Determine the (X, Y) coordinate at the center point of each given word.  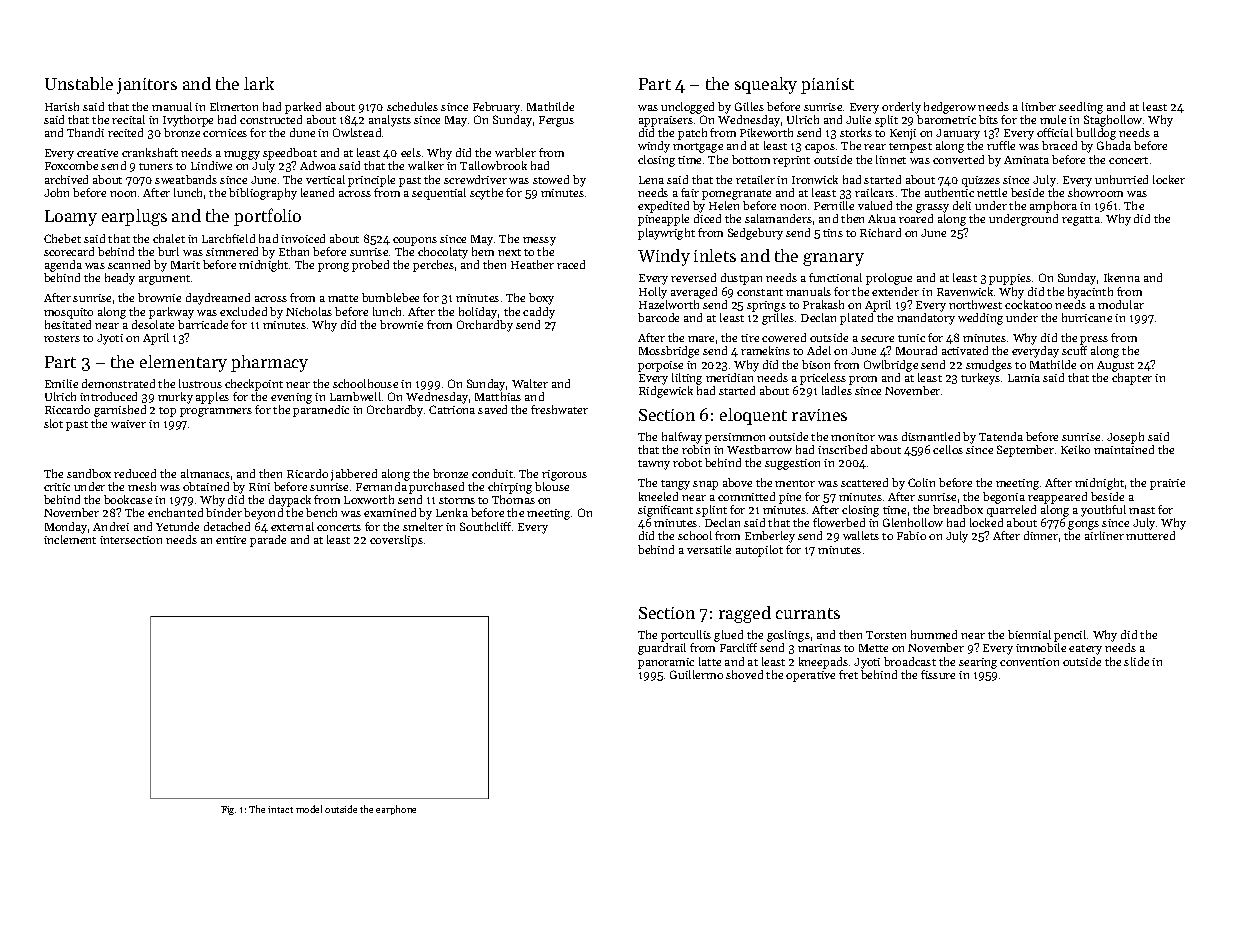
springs (766, 306)
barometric (946, 119)
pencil (1070, 636)
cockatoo (1028, 304)
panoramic (666, 663)
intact (280, 809)
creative (97, 153)
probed (370, 266)
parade (268, 541)
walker (426, 165)
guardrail (662, 649)
